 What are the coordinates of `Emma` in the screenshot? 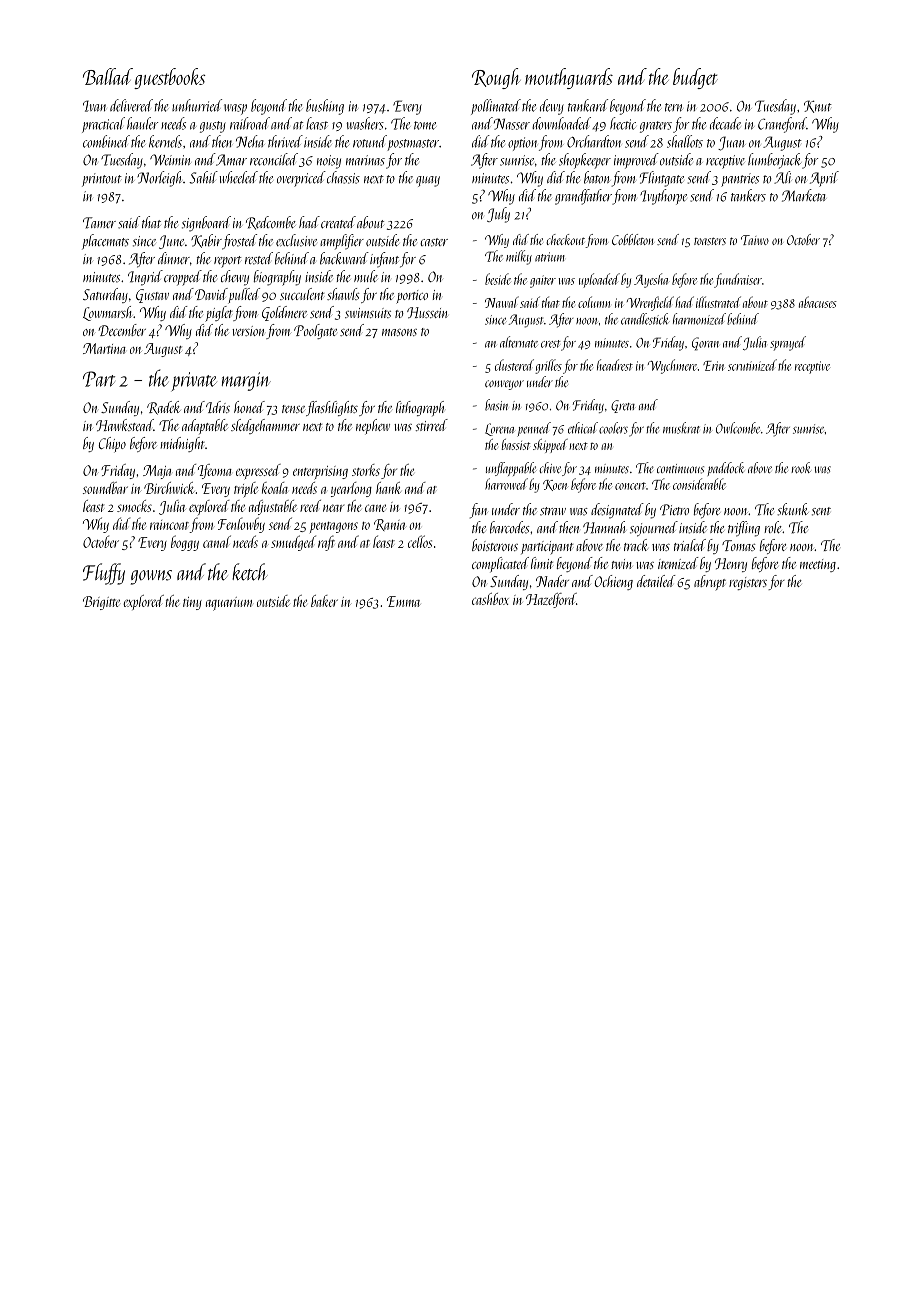 It's located at (403, 601).
